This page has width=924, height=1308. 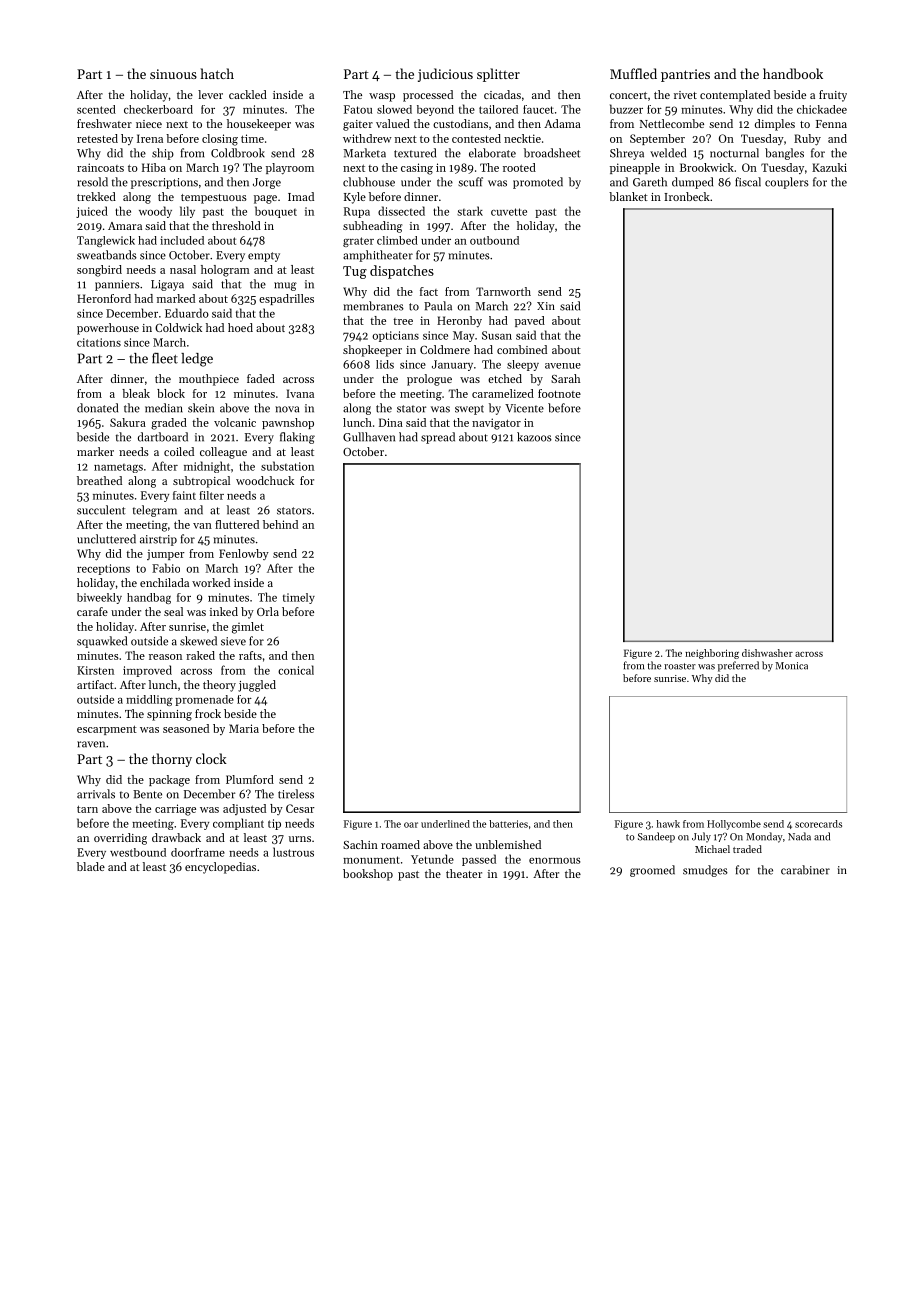 What do you see at coordinates (767, 653) in the page?
I see `dishwasher` at bounding box center [767, 653].
